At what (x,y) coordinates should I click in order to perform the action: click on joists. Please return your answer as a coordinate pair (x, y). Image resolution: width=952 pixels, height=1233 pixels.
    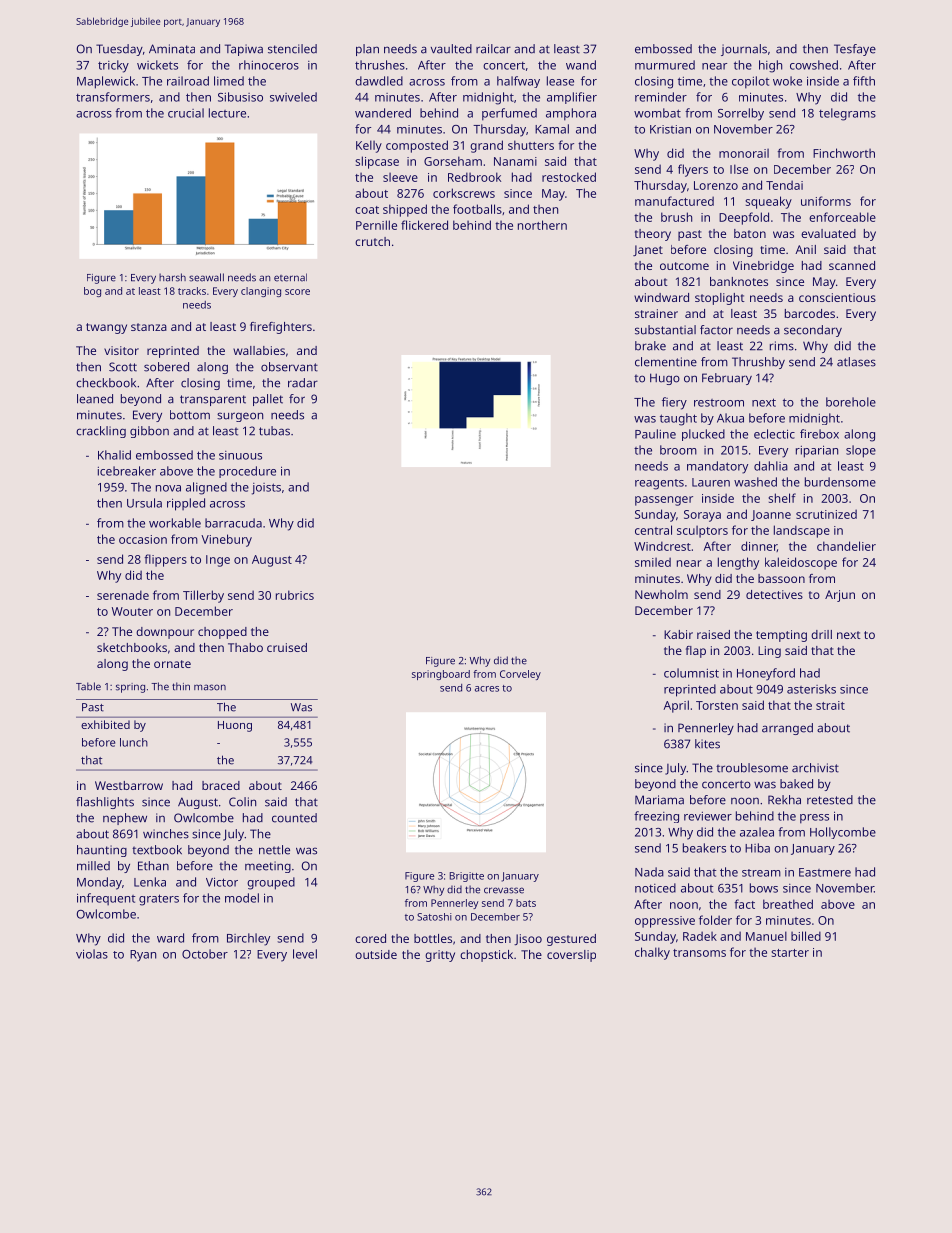
    Looking at the image, I should click on (266, 489).
